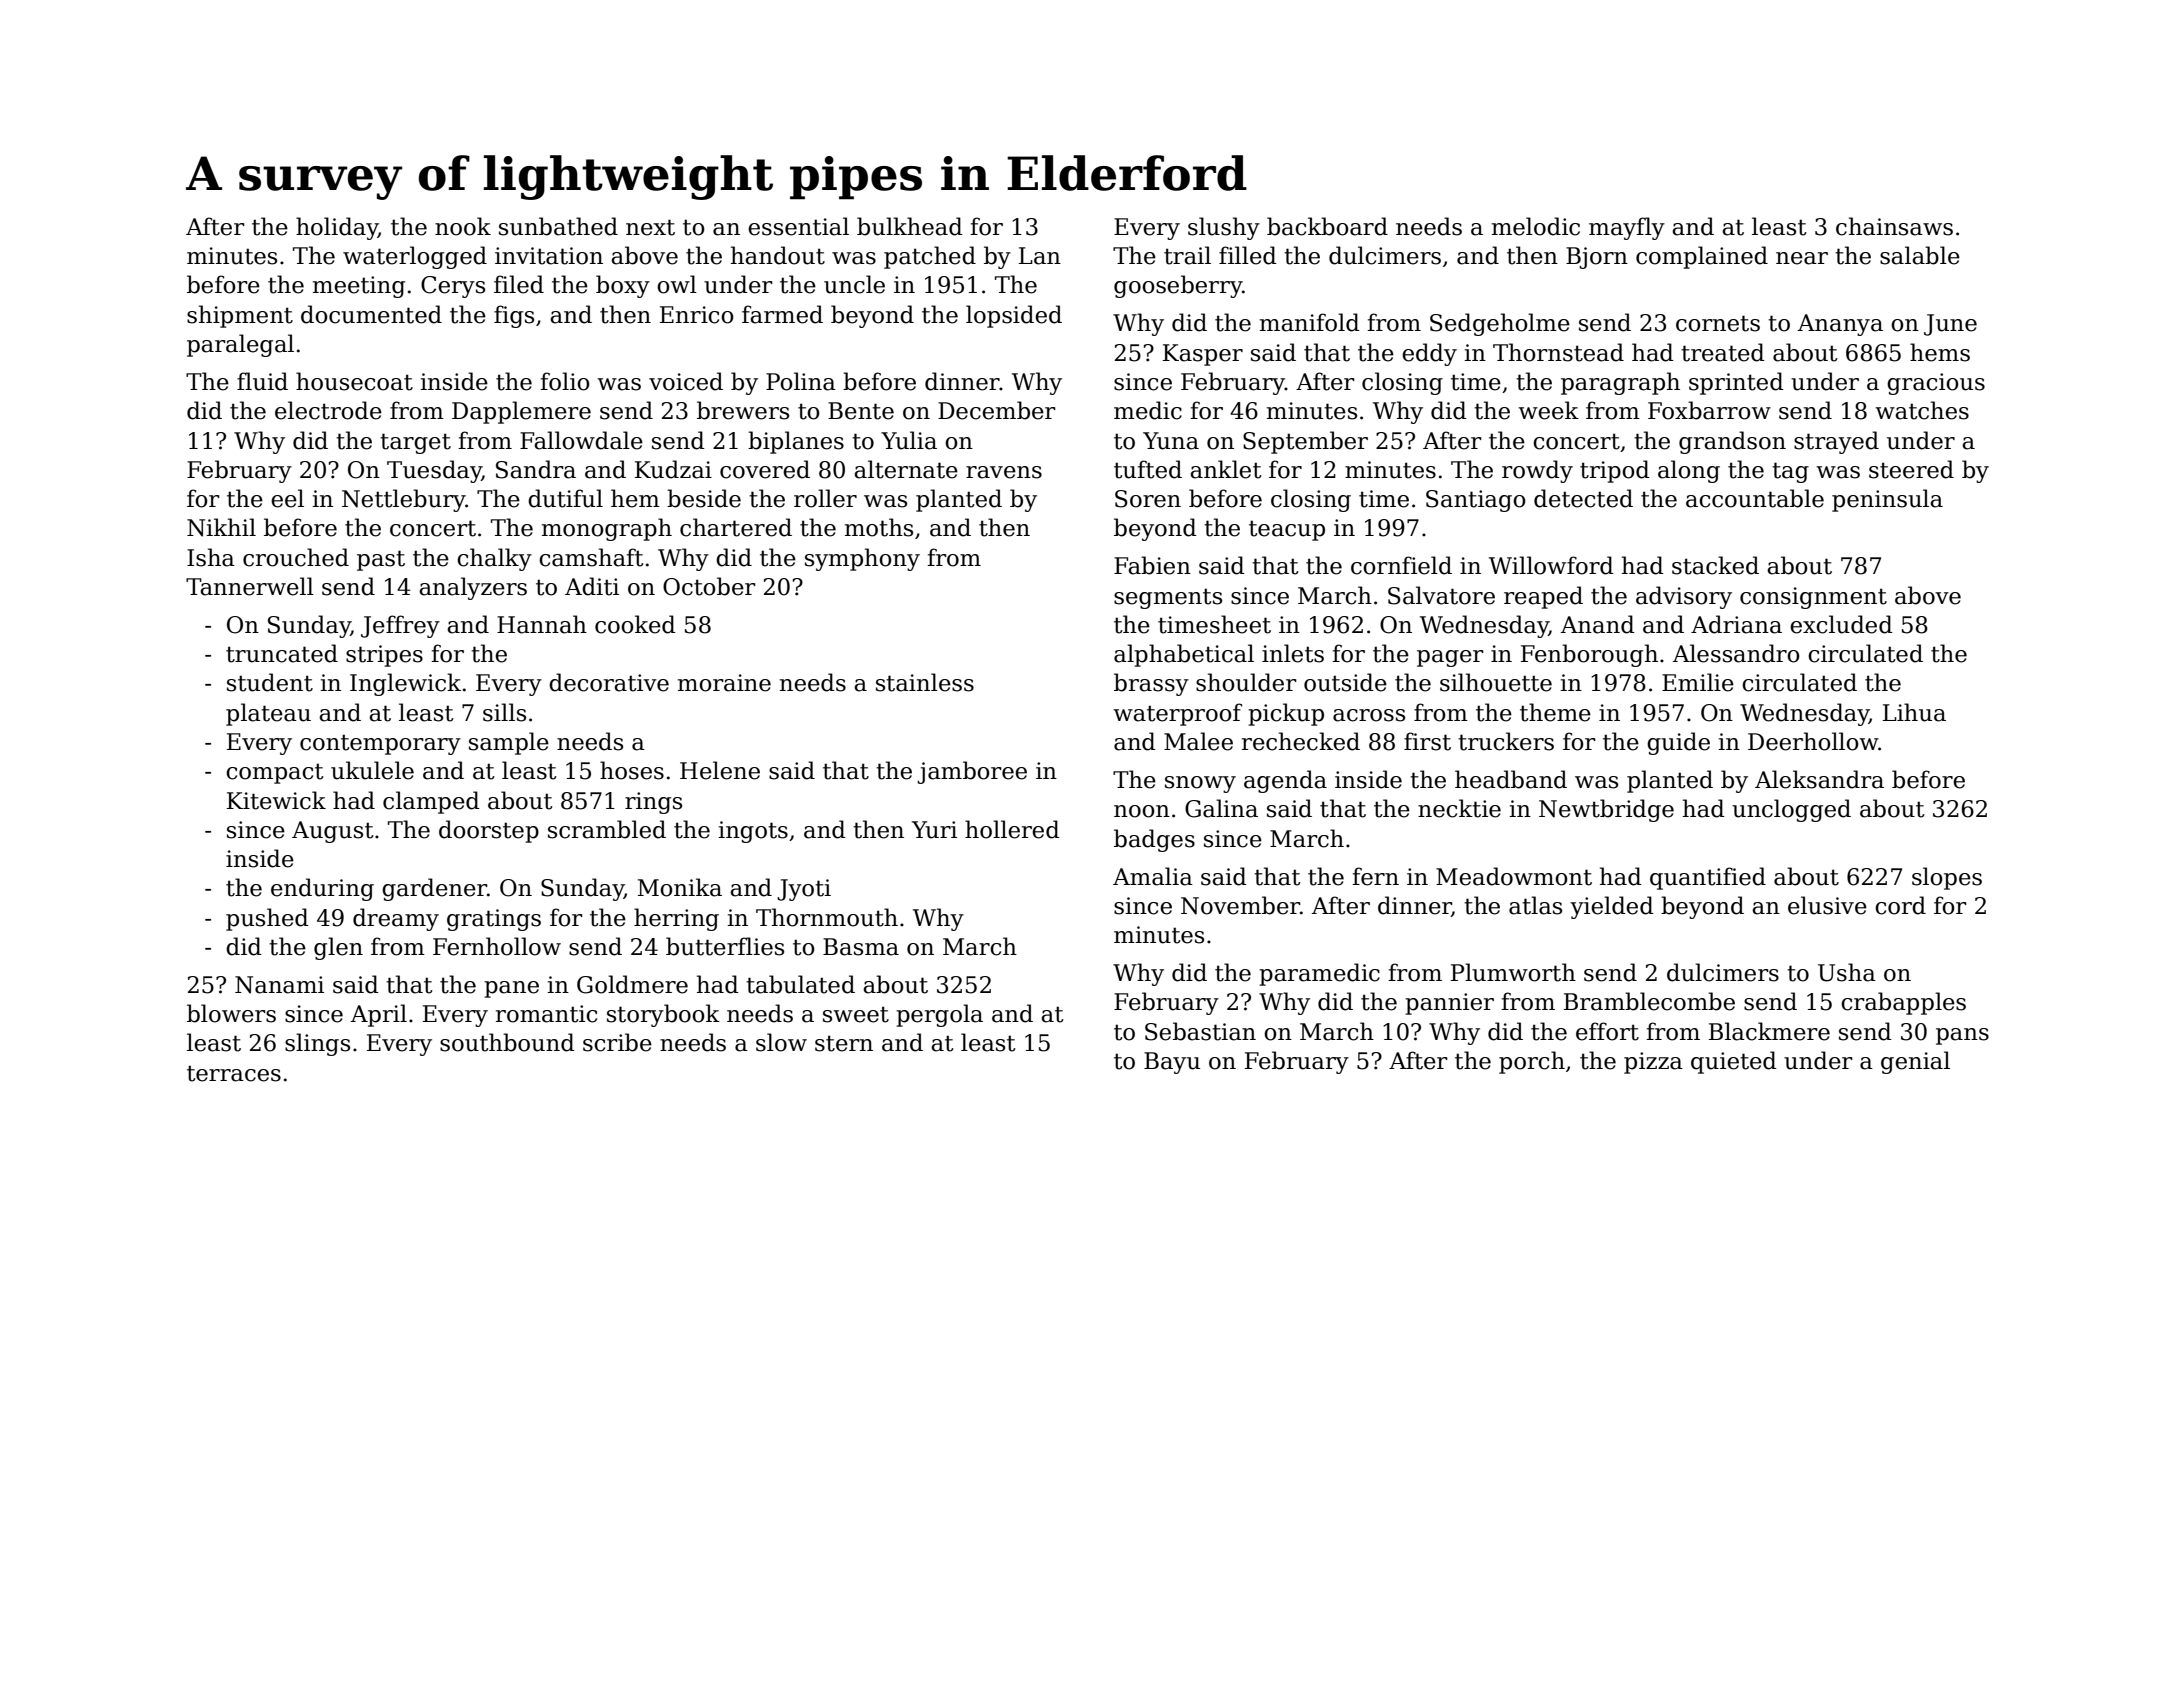  I want to click on butterflies, so click(725, 946).
